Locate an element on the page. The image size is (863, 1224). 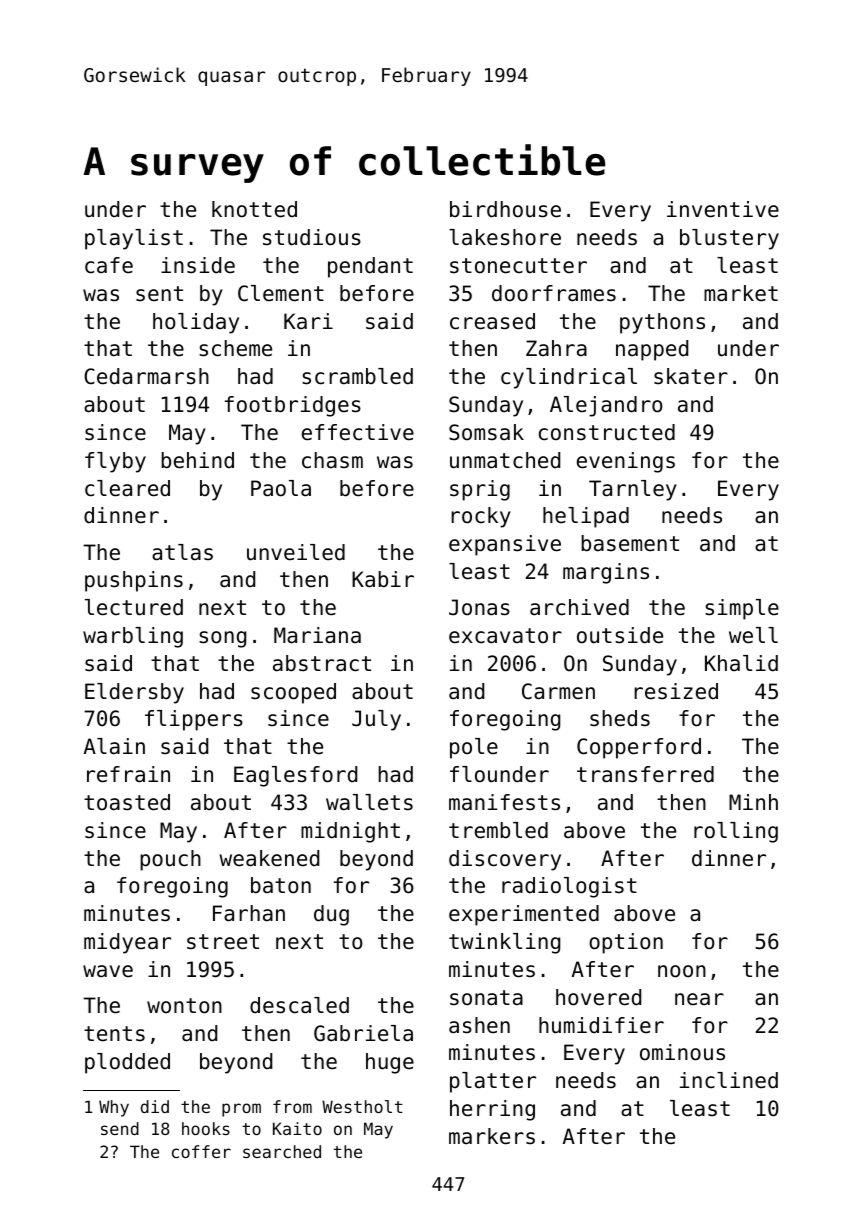
sonata is located at coordinates (486, 998).
